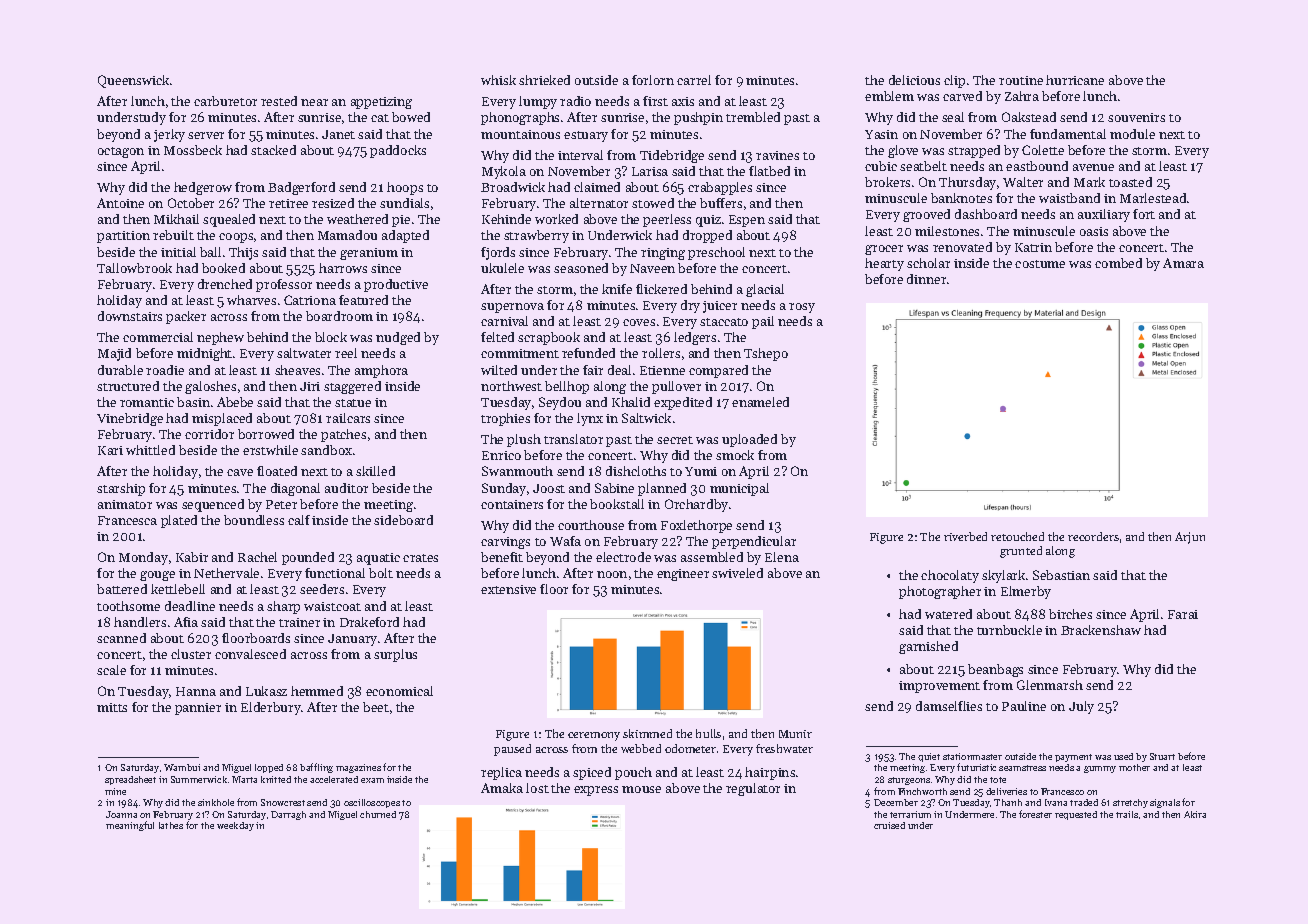 The height and width of the screenshot is (924, 1308). I want to click on Tallowbrook, so click(134, 268).
